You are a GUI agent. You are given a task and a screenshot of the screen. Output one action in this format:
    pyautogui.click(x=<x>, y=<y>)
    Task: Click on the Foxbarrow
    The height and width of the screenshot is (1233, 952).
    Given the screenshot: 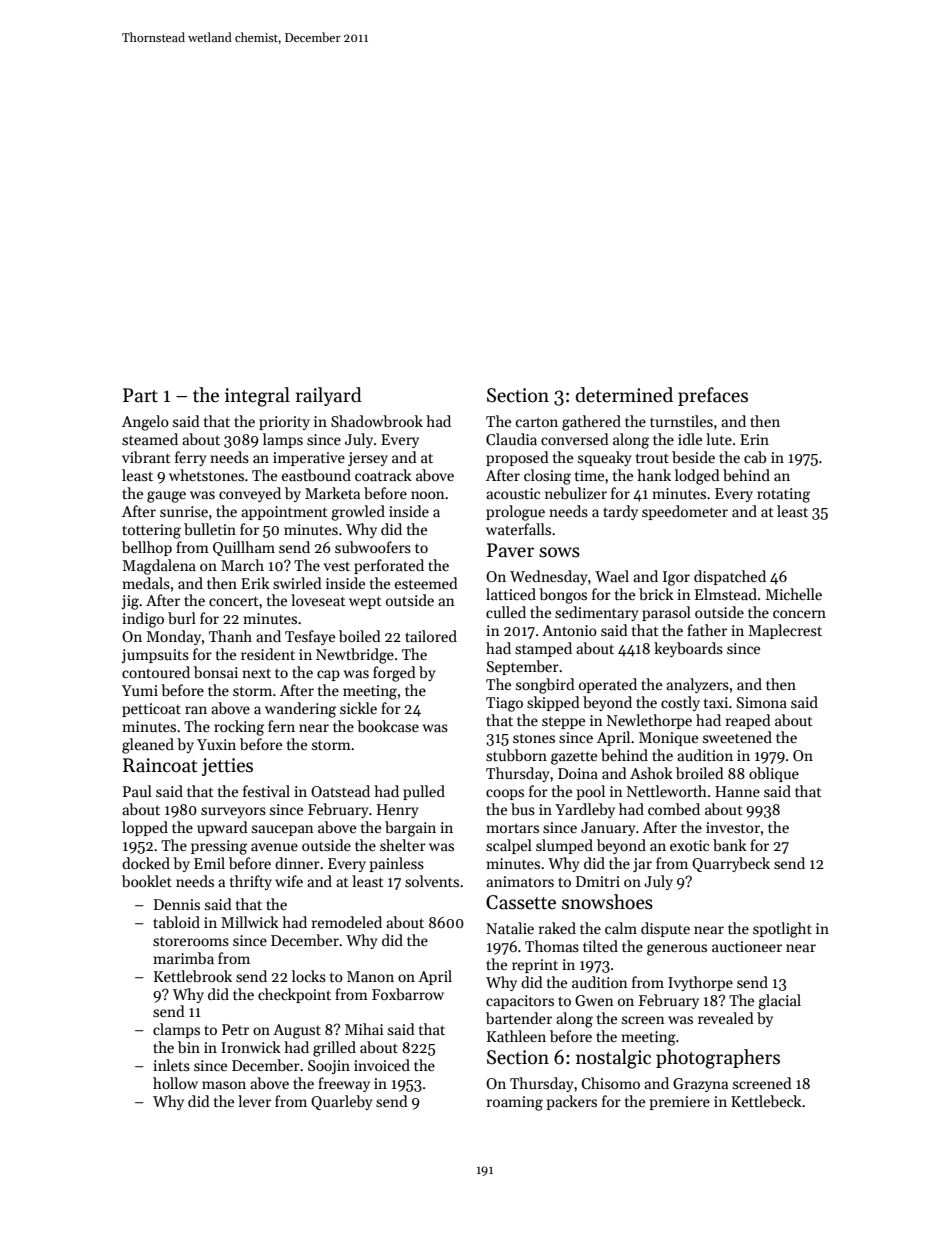 What is the action you would take?
    pyautogui.click(x=408, y=994)
